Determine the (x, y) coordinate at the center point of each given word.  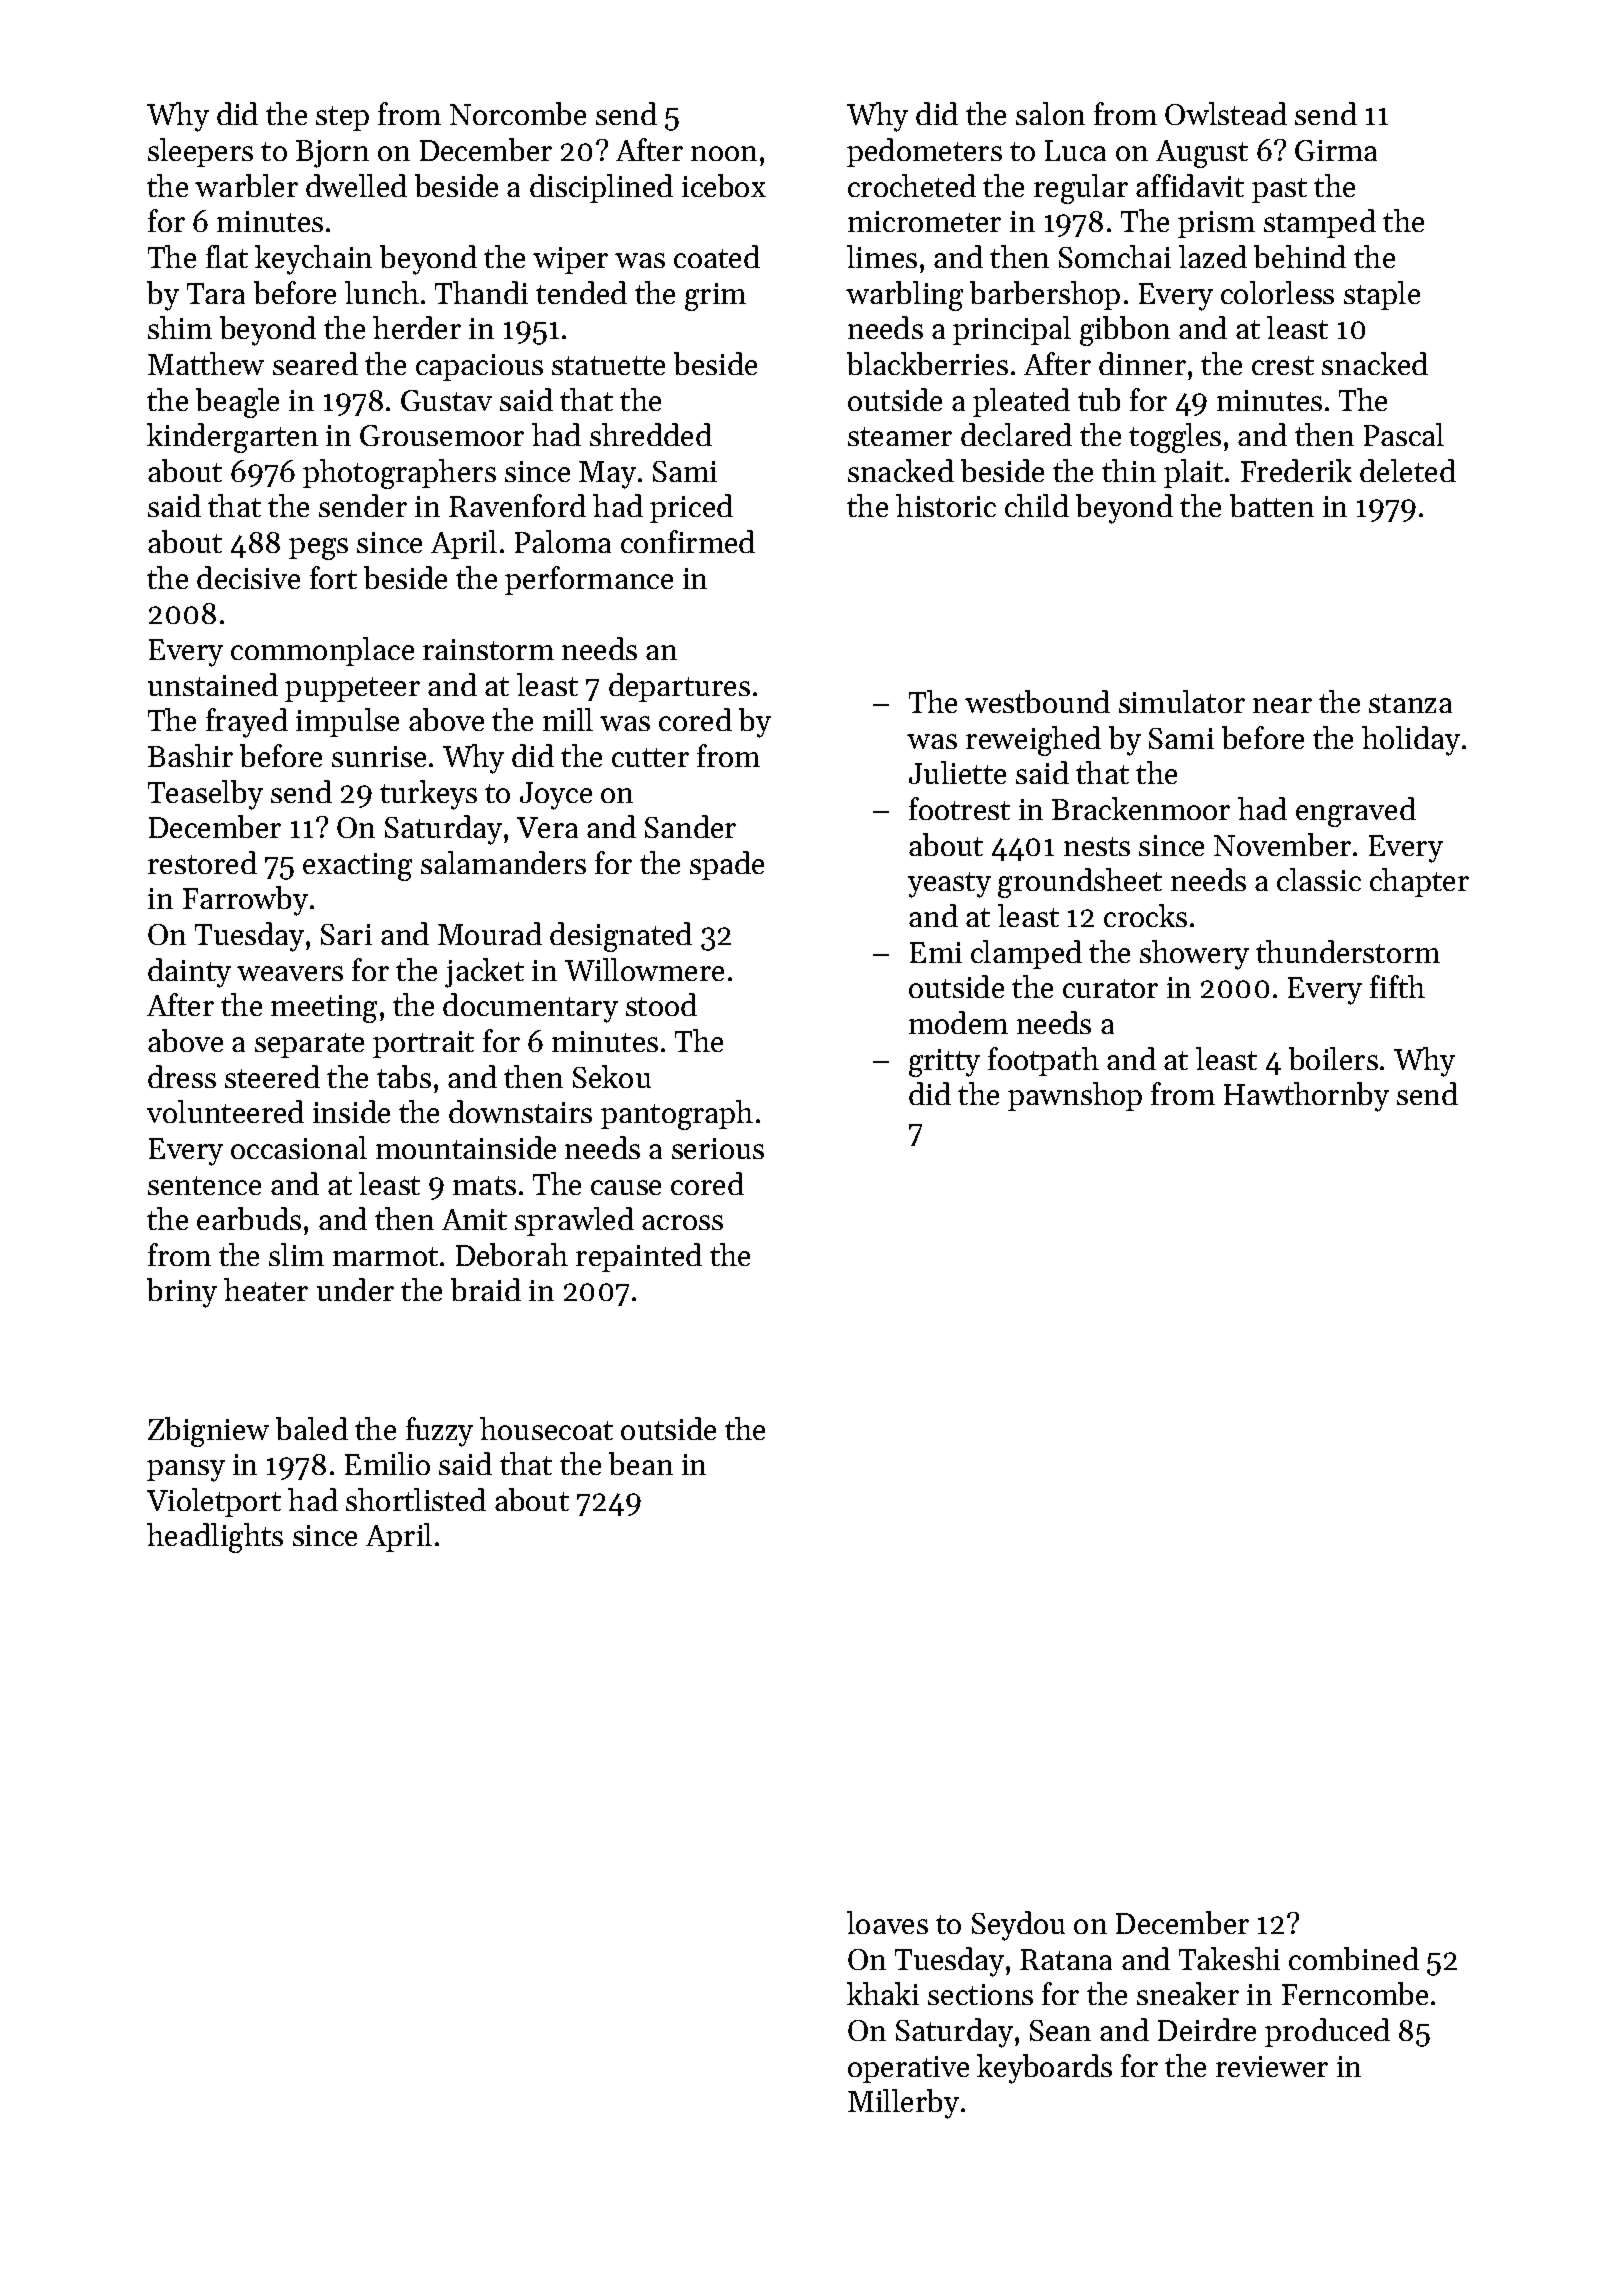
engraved (1356, 812)
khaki (883, 1993)
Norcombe (518, 113)
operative (908, 2069)
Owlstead (1226, 113)
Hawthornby (1306, 1097)
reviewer (1272, 2066)
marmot (385, 1256)
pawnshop (1075, 1096)
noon (724, 153)
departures (679, 687)
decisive (248, 577)
